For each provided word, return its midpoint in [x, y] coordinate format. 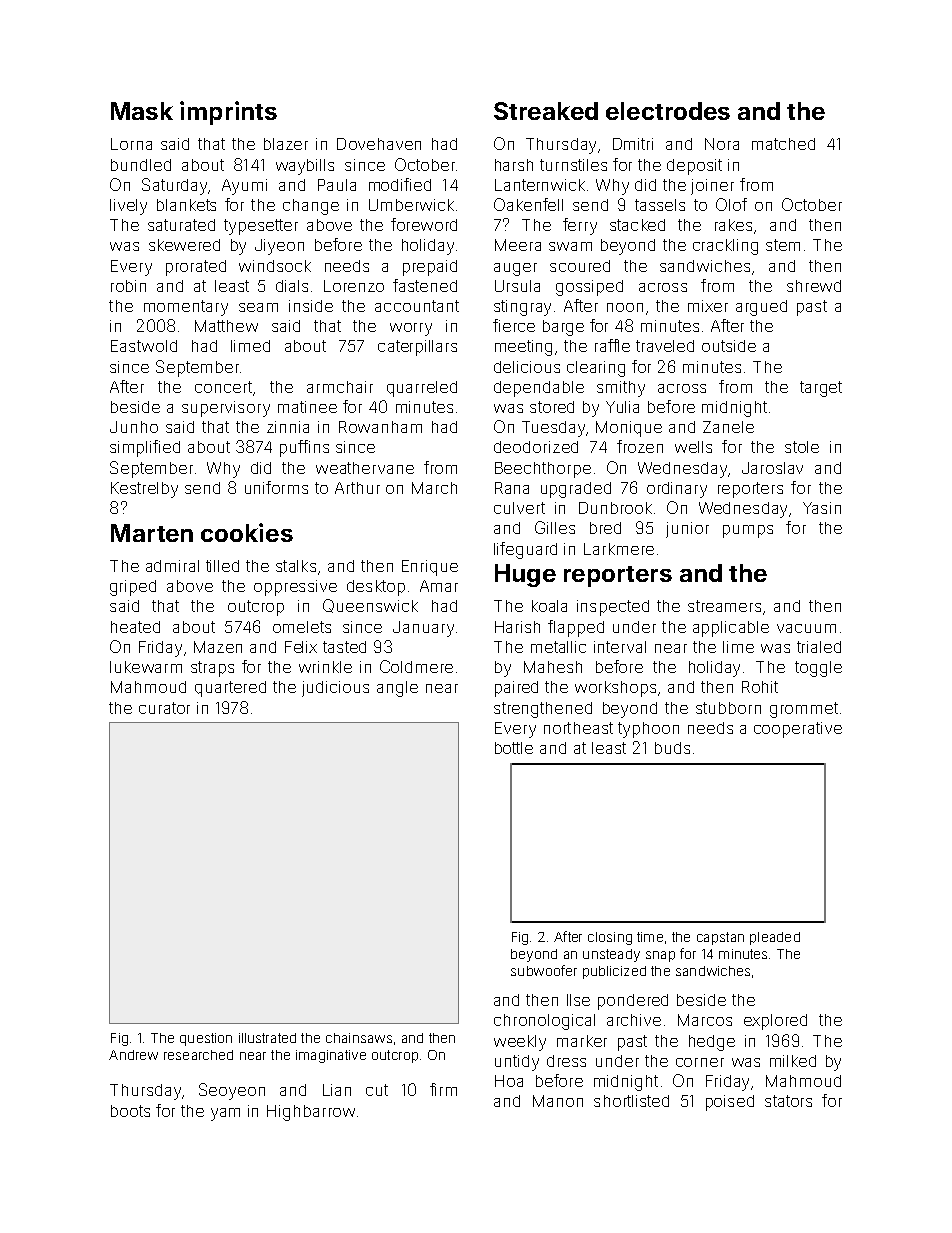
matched [783, 144]
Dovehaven [379, 144]
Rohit [760, 687]
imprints [228, 113]
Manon [558, 1101]
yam [225, 1114]
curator [164, 708]
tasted [344, 647]
